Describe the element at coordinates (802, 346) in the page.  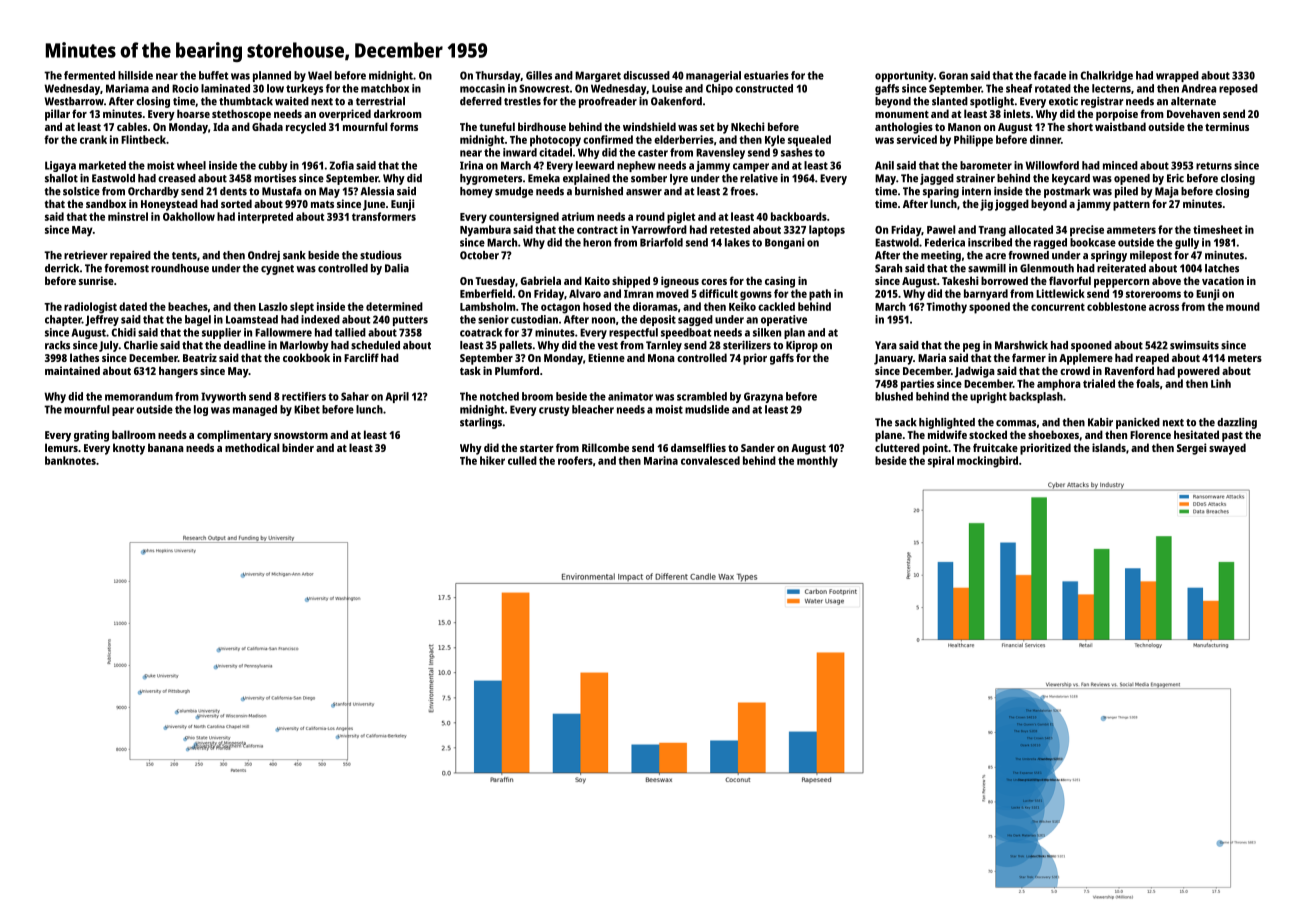
I see `Kiprop` at that location.
